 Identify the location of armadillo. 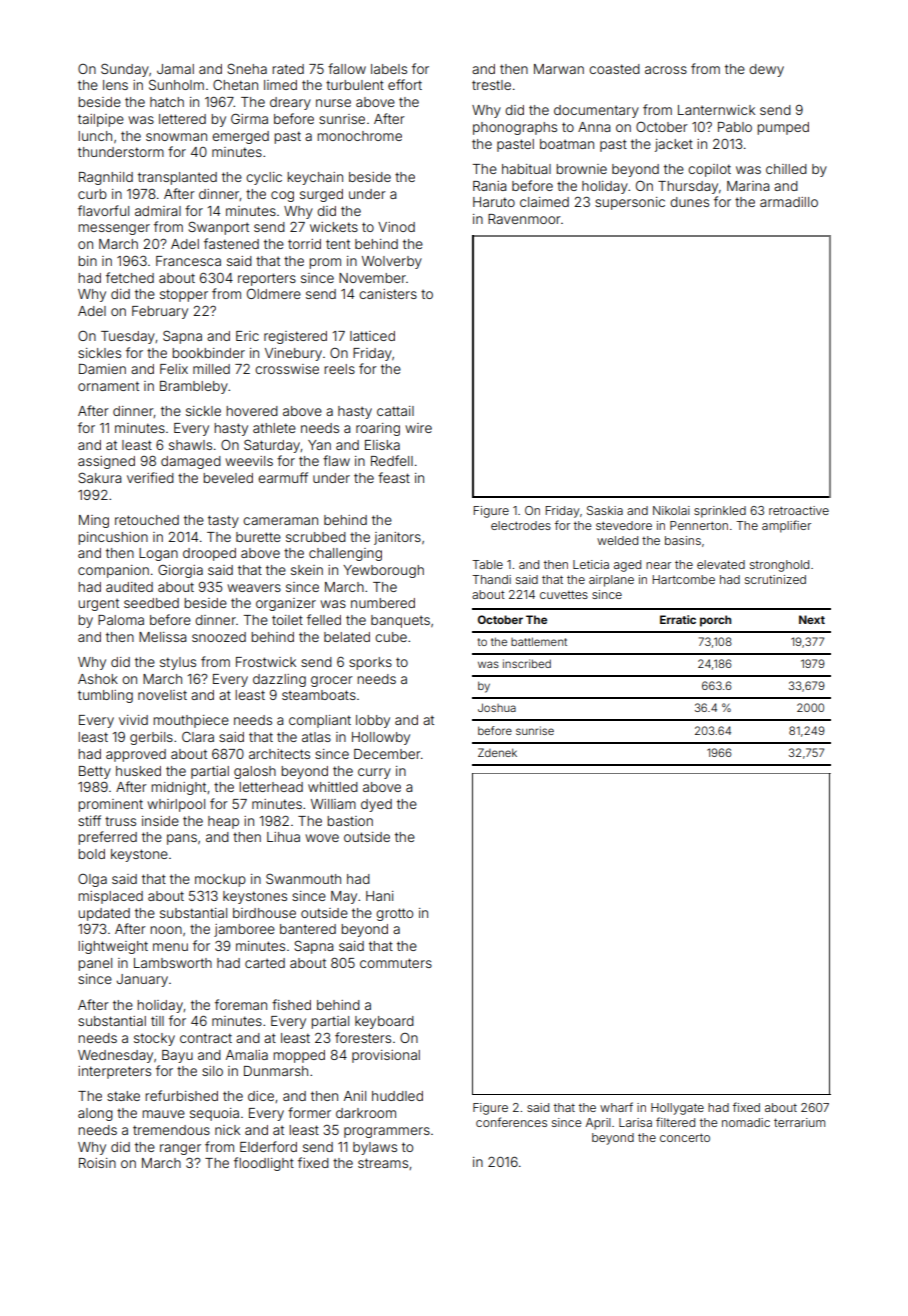
(789, 202).
